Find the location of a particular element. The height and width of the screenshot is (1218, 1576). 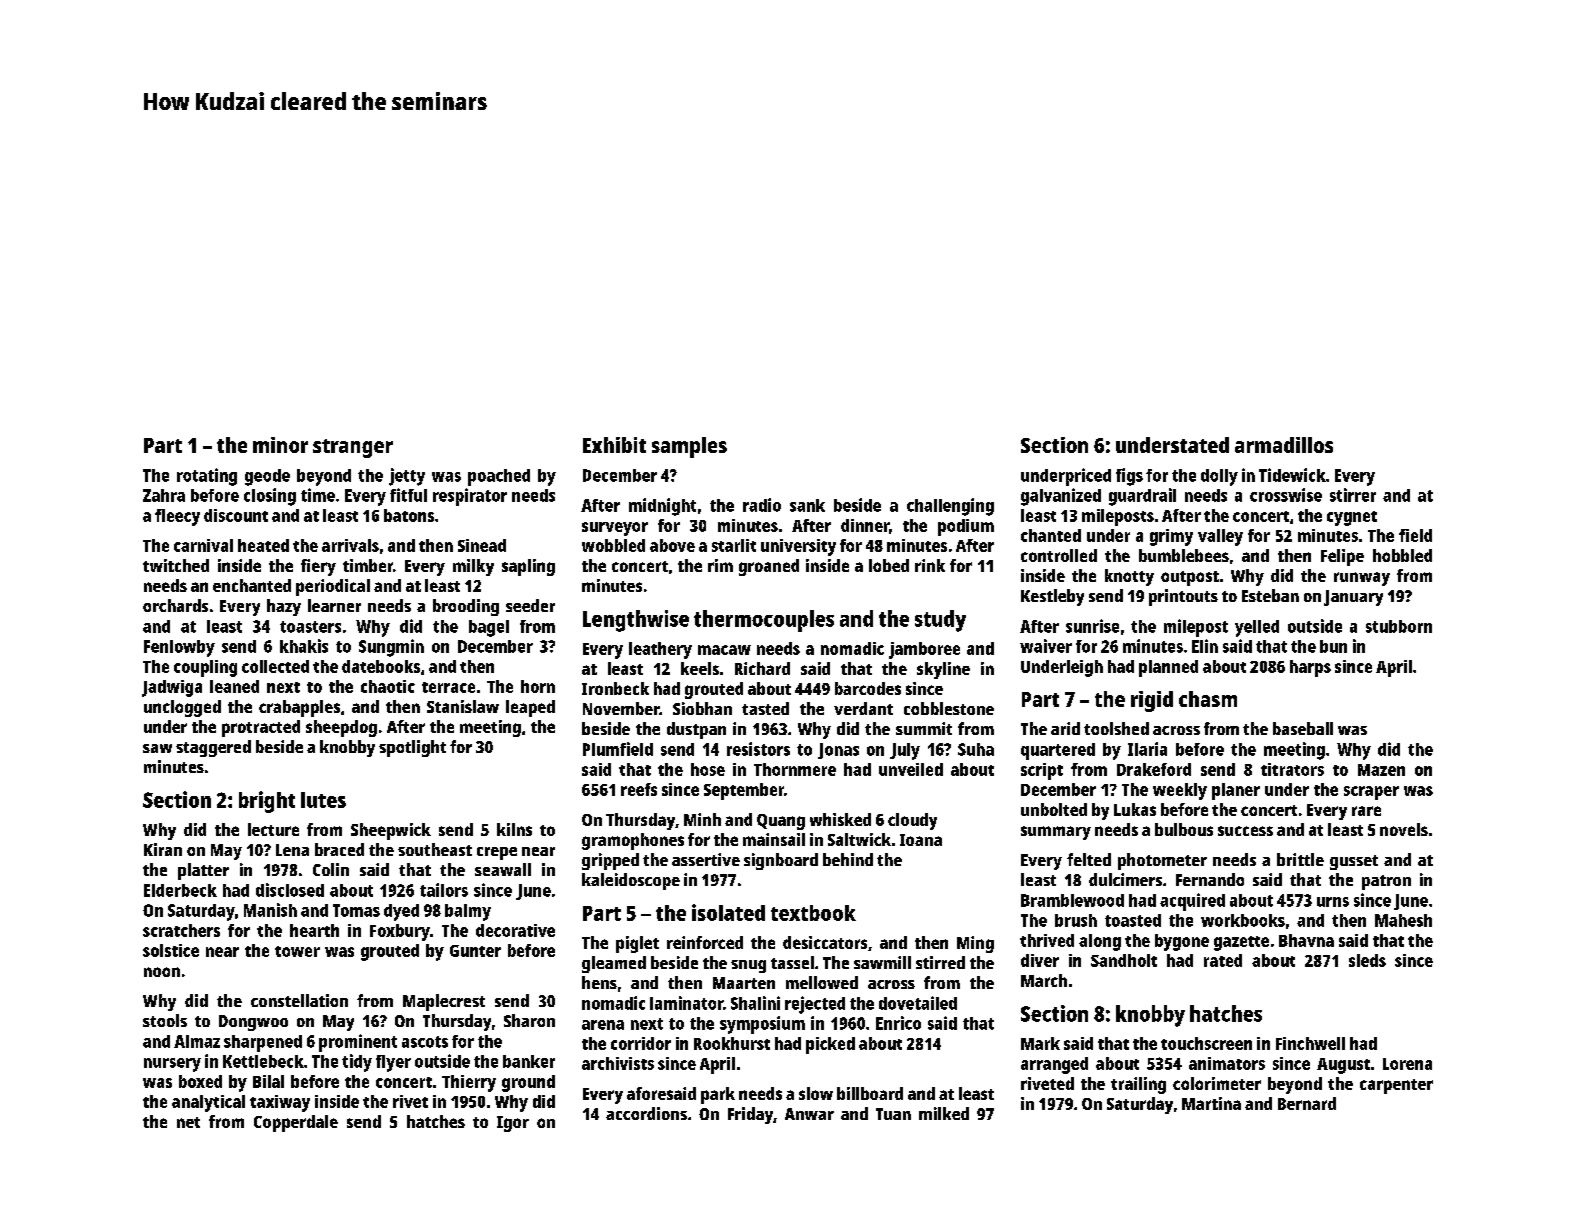

reinforced is located at coordinates (705, 942).
